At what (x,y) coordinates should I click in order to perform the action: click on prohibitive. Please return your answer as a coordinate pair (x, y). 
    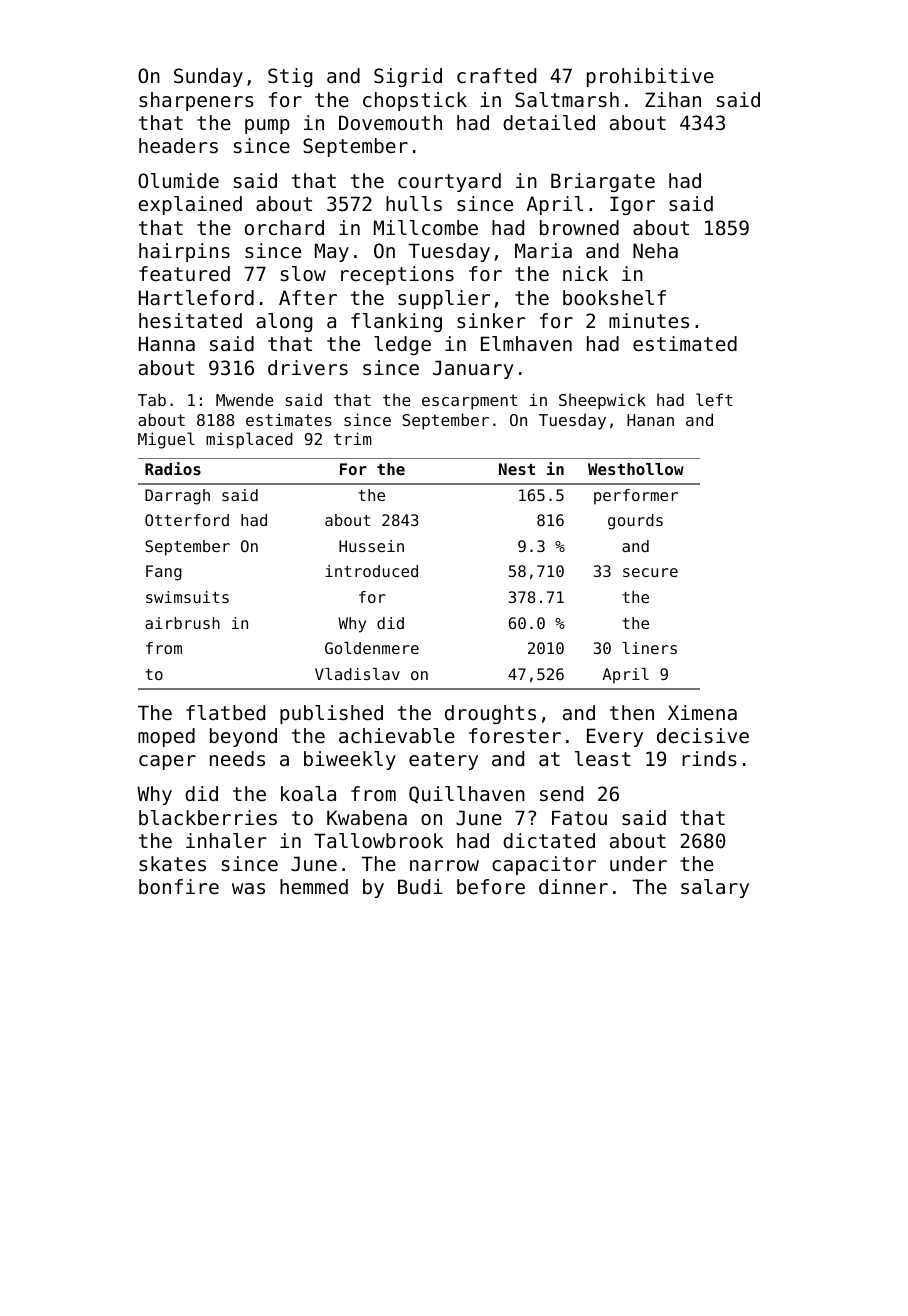
    Looking at the image, I should click on (650, 77).
